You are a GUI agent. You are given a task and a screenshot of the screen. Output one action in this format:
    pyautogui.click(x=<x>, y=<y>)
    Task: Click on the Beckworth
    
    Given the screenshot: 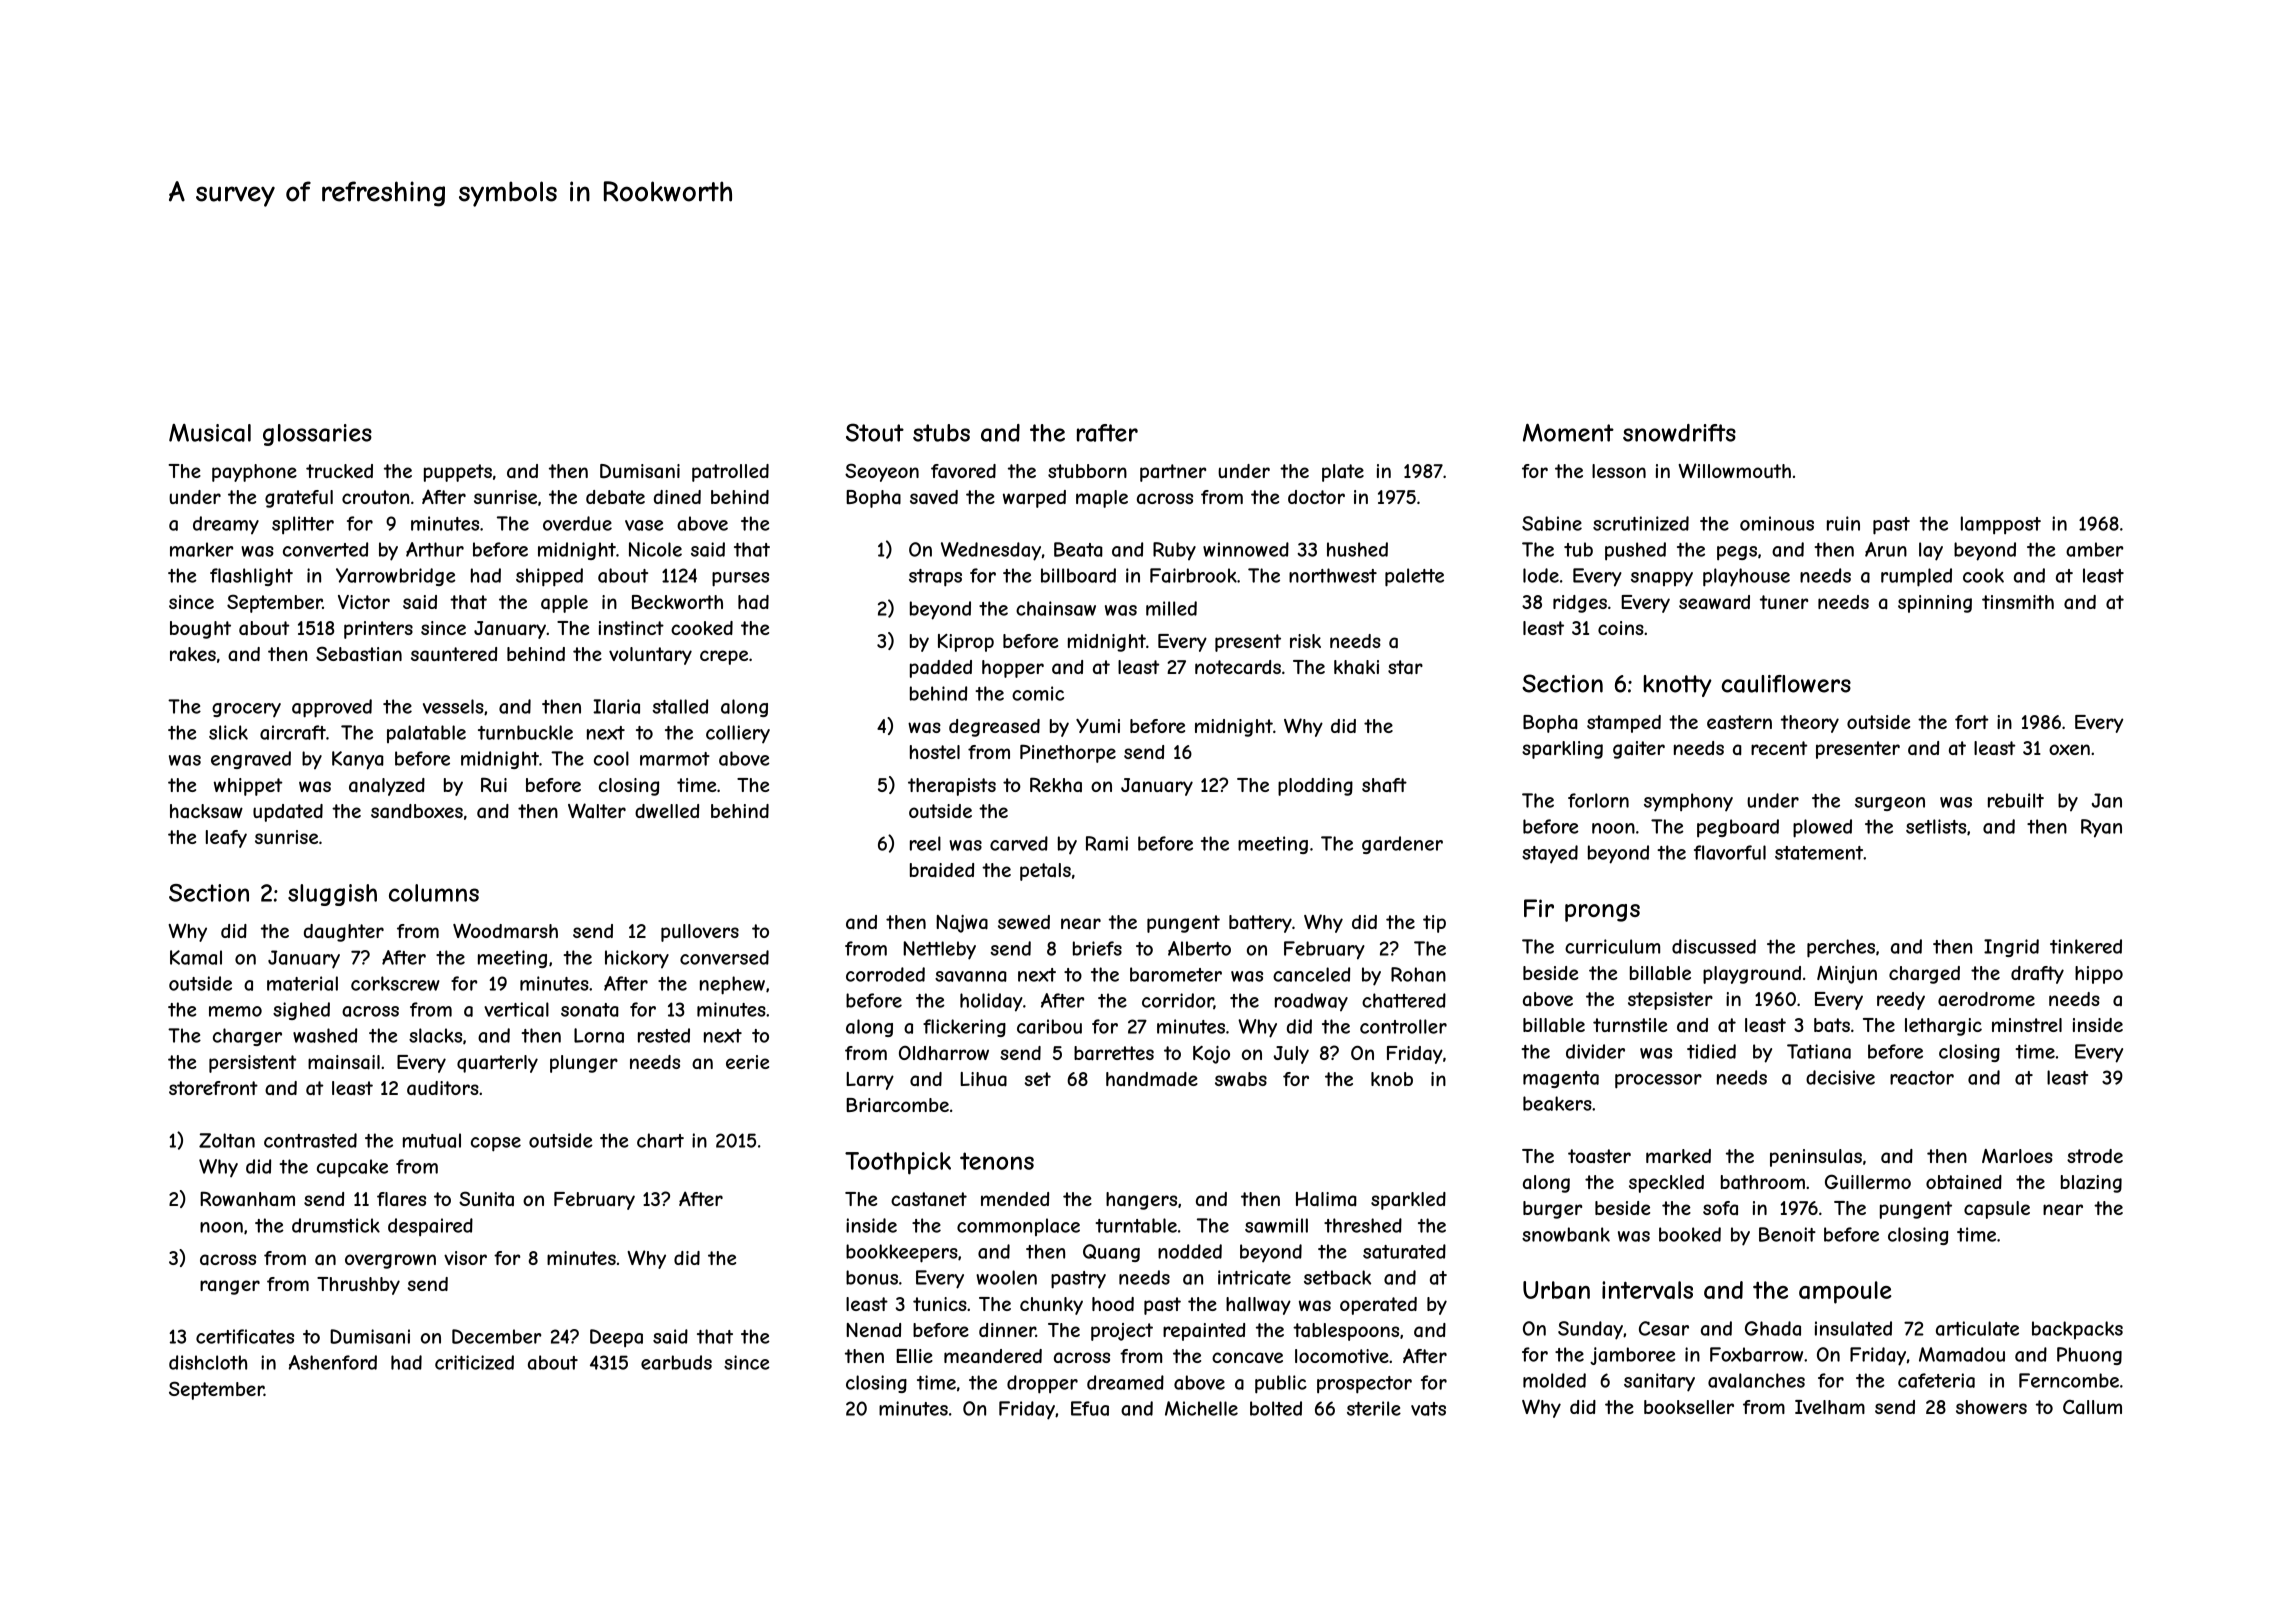 What is the action you would take?
    pyautogui.click(x=677, y=602)
